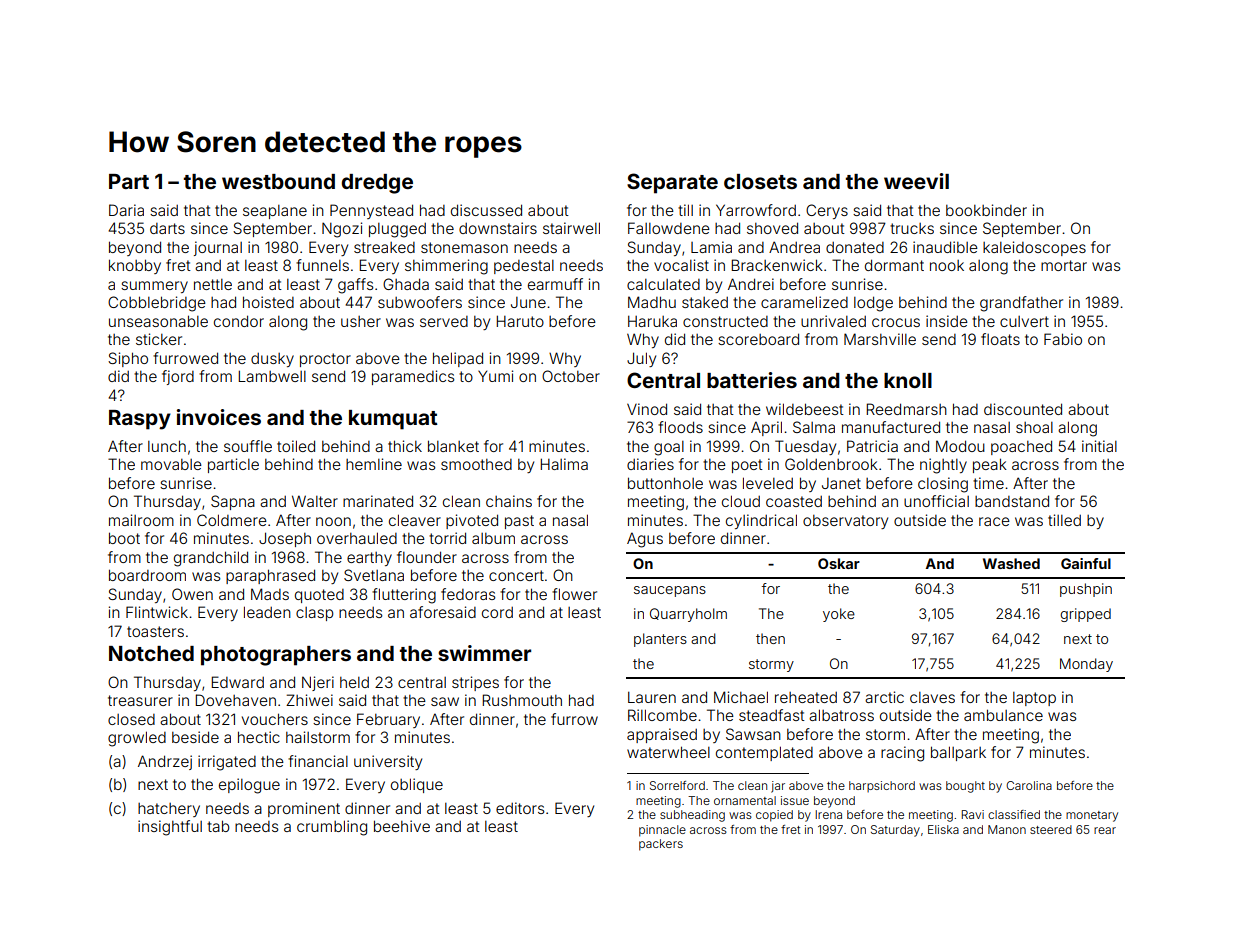 The height and width of the document is (952, 1233). Describe the element at coordinates (235, 700) in the document. I see `Dovehaven` at that location.
